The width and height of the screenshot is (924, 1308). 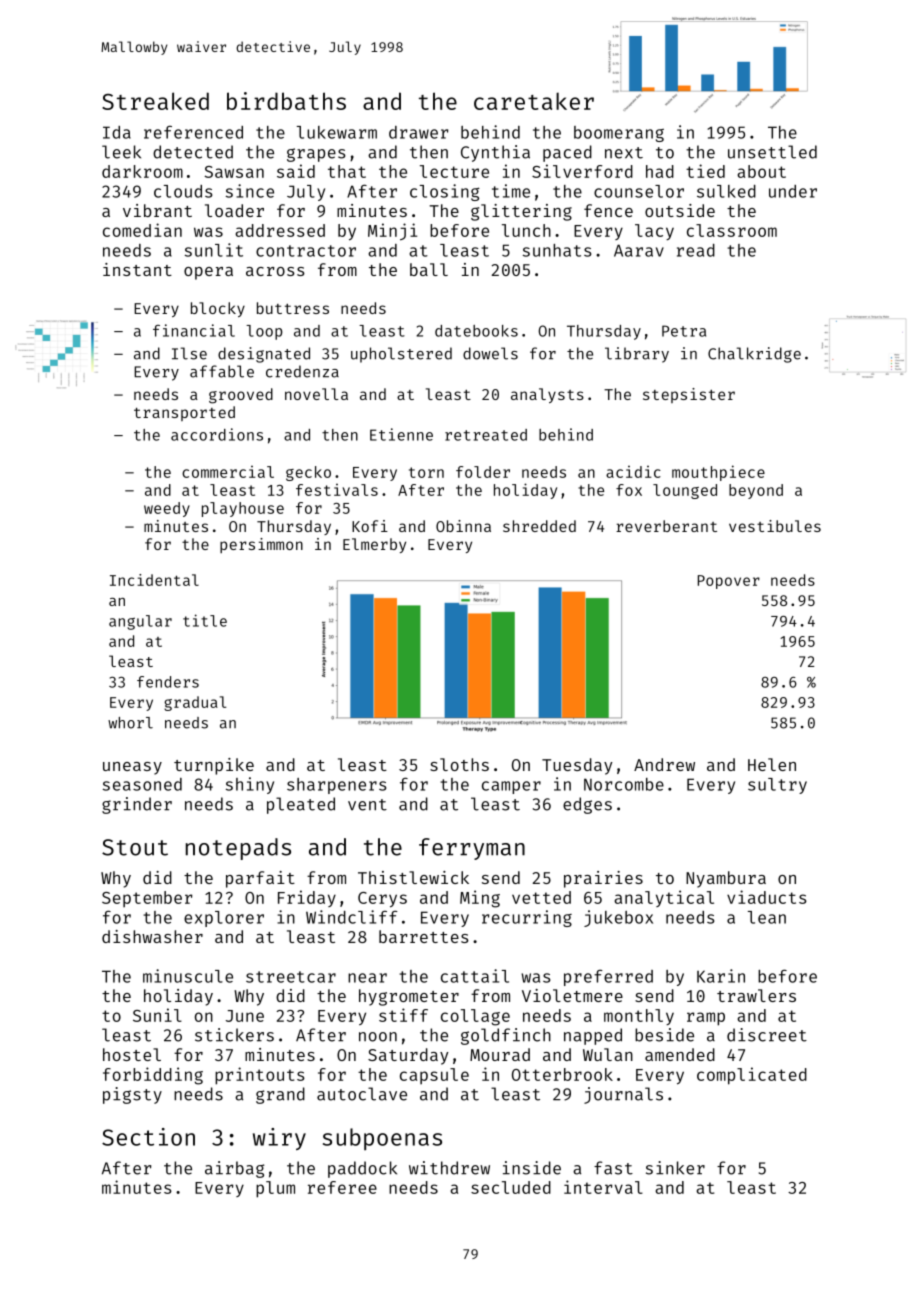 What do you see at coordinates (761, 171) in the screenshot?
I see `about` at bounding box center [761, 171].
